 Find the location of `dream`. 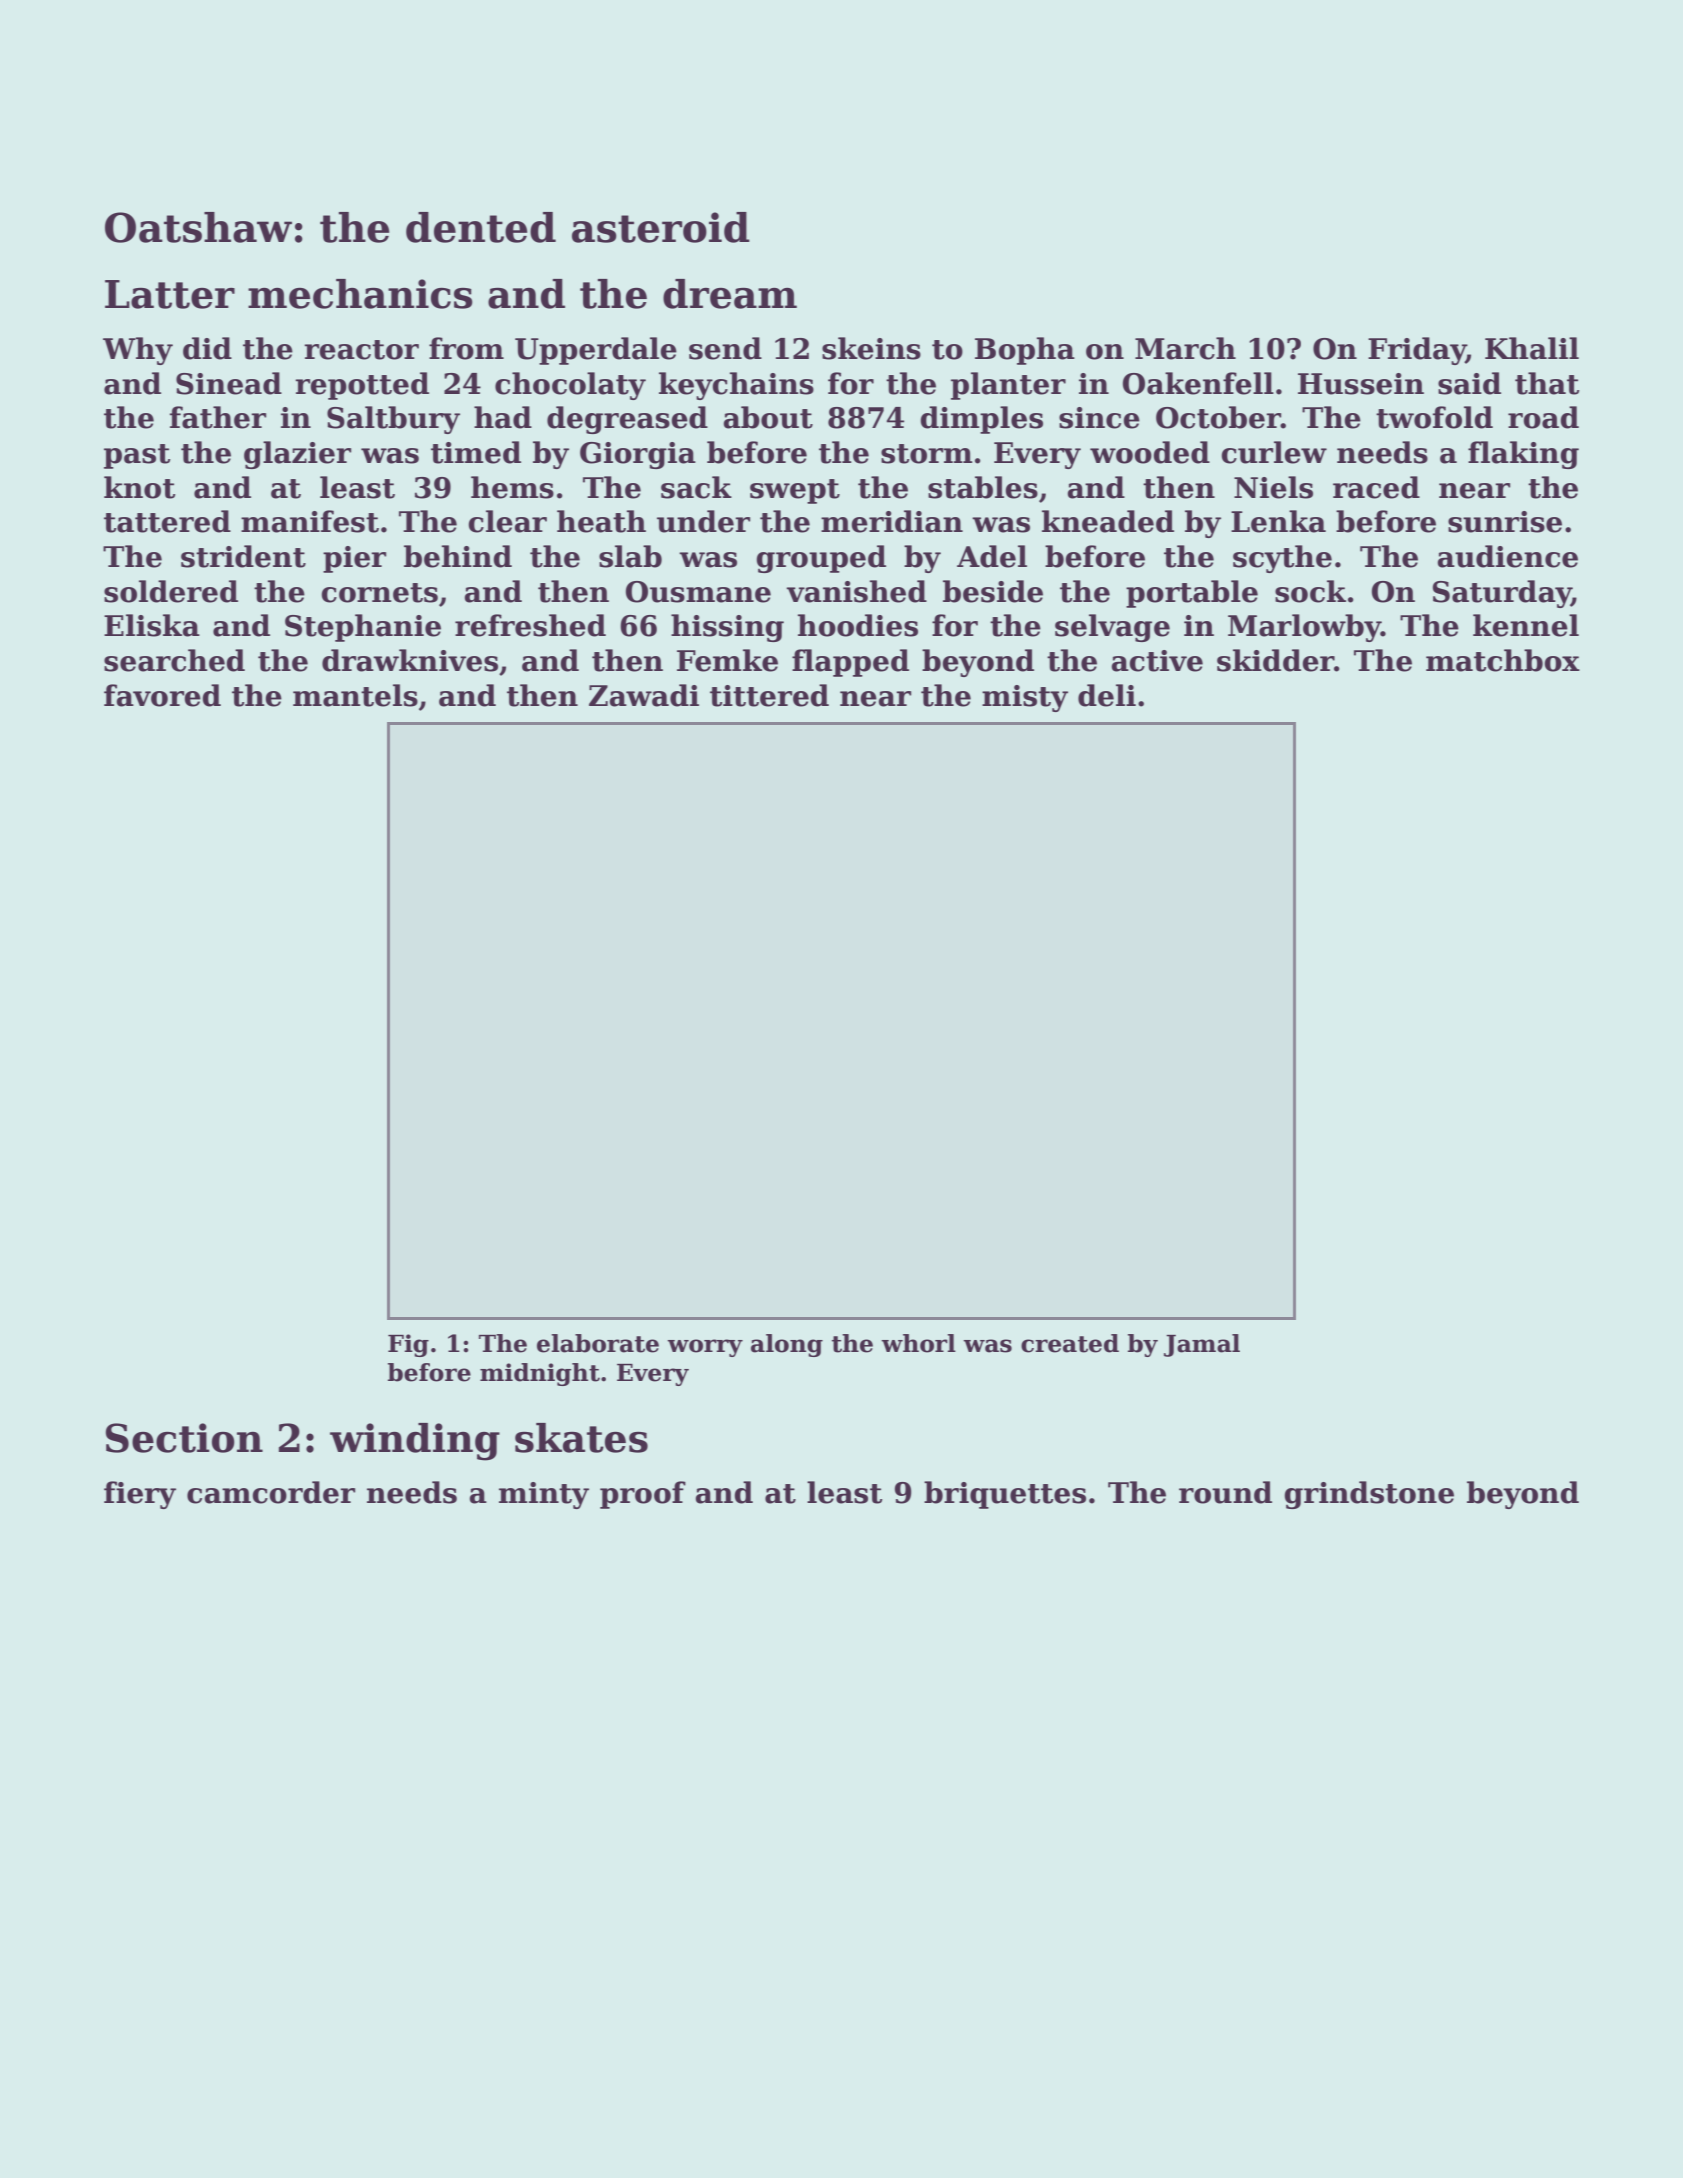

dream is located at coordinates (730, 294).
